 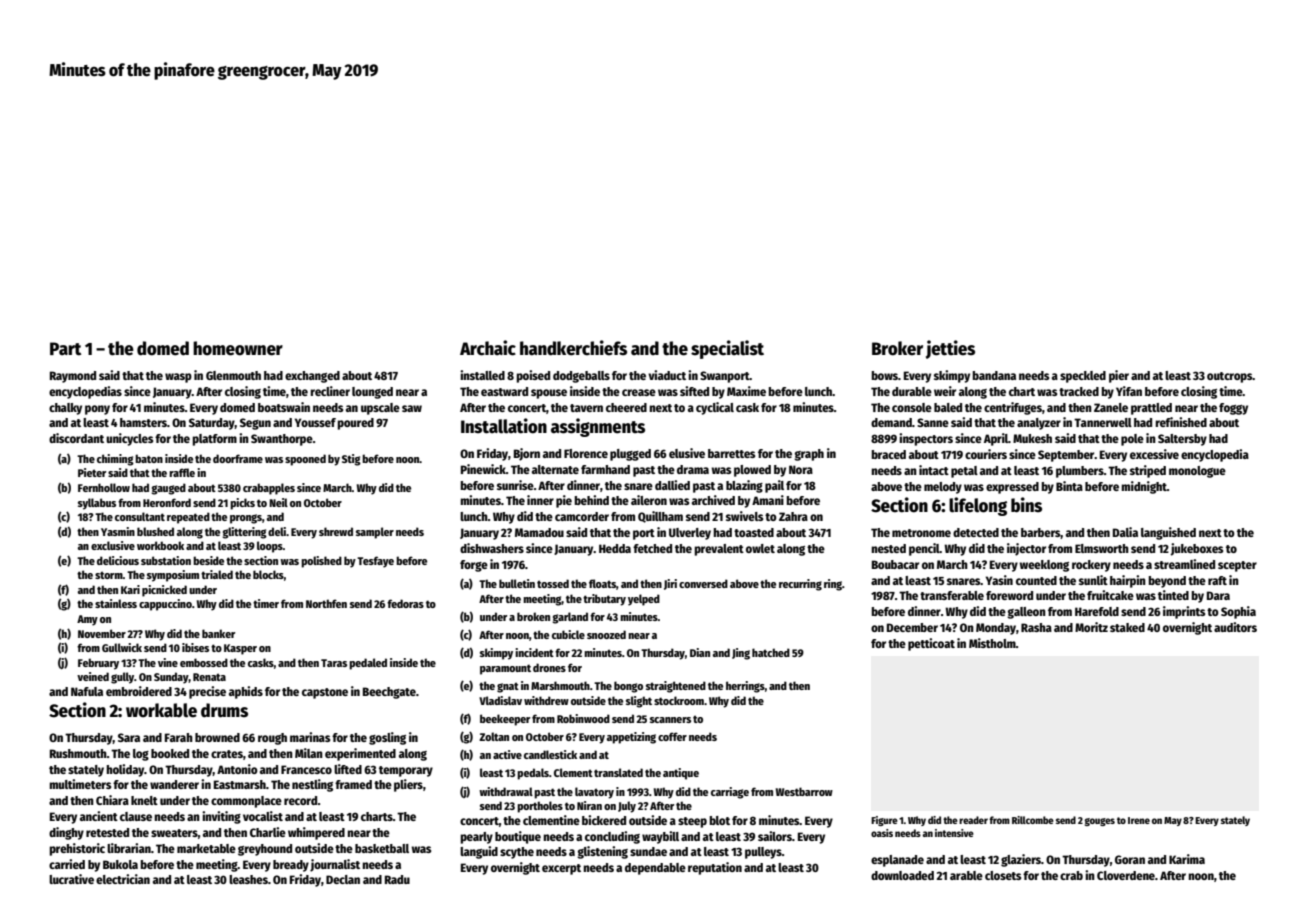 I want to click on Saltersby, so click(x=1182, y=440).
